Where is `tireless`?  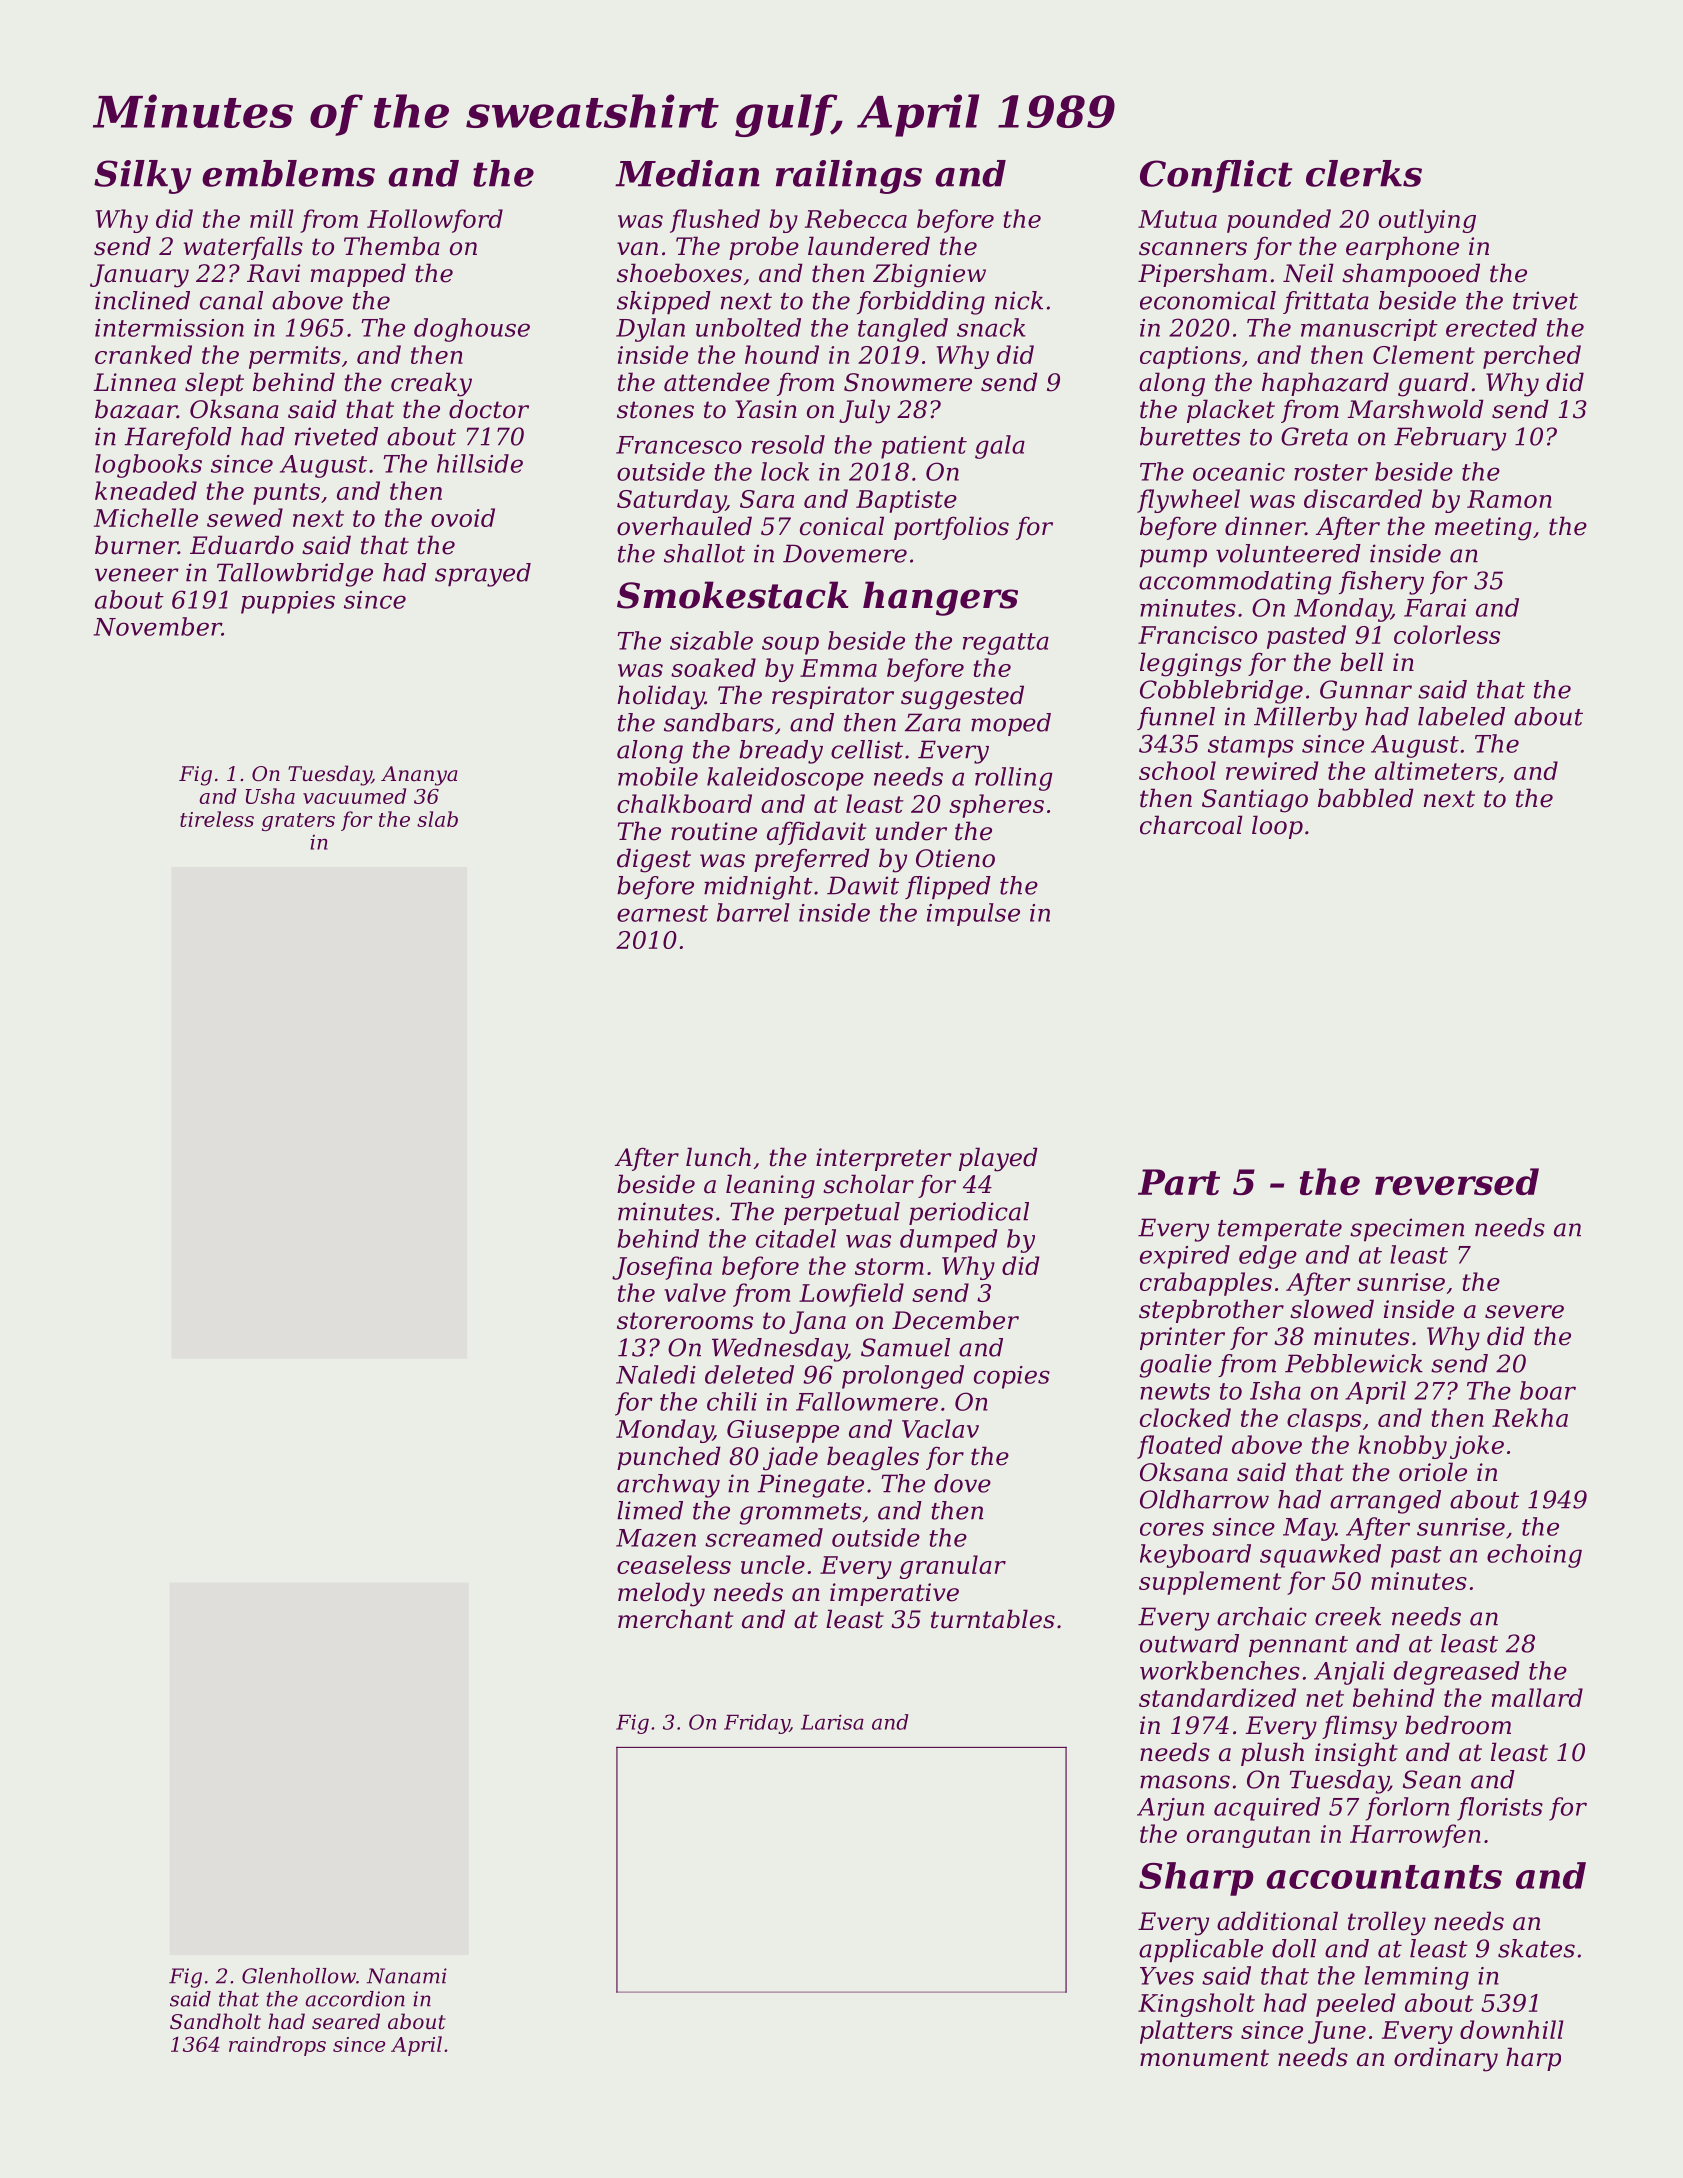
tireless is located at coordinates (217, 819).
